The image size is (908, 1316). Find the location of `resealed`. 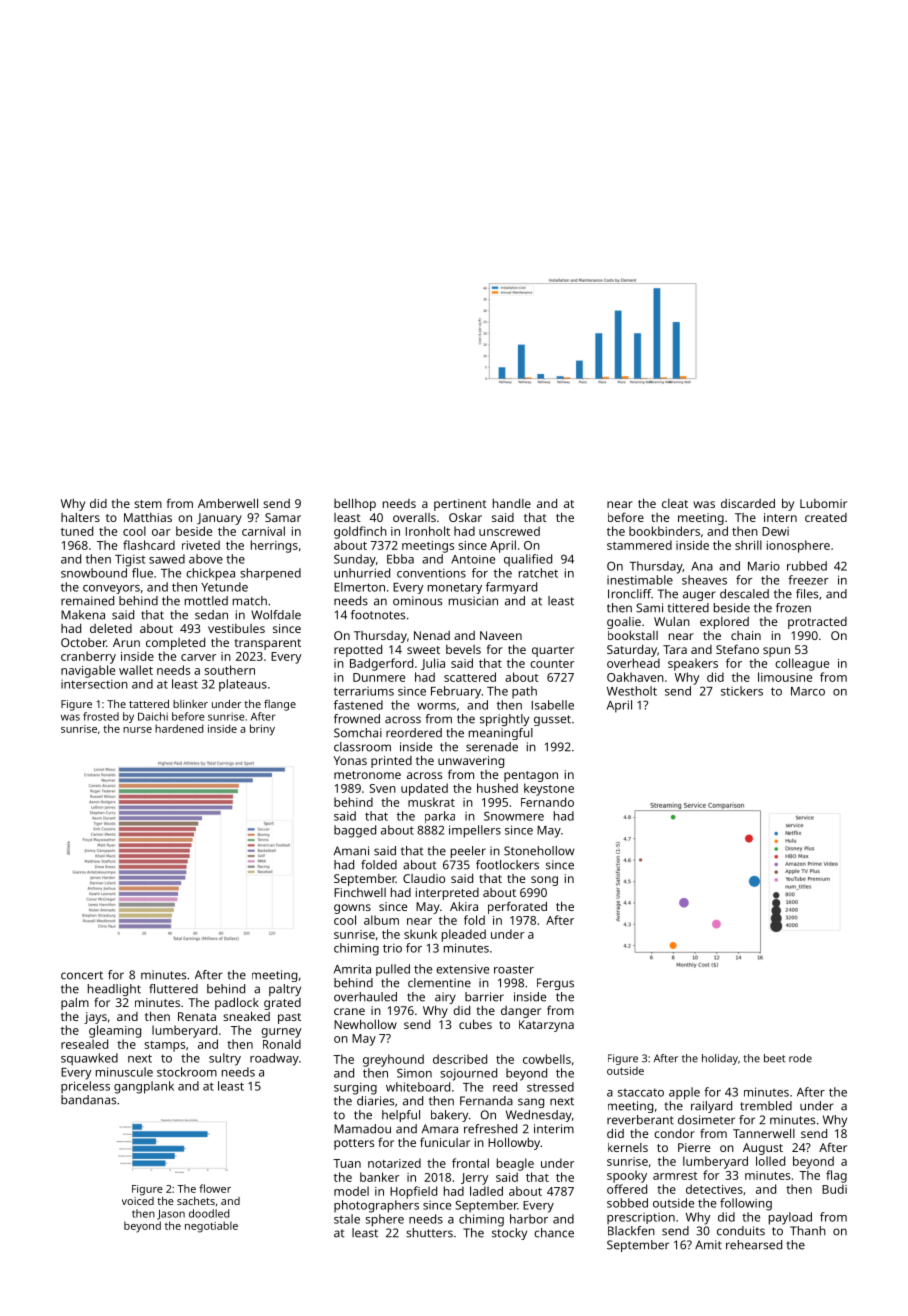

resealed is located at coordinates (84, 1044).
